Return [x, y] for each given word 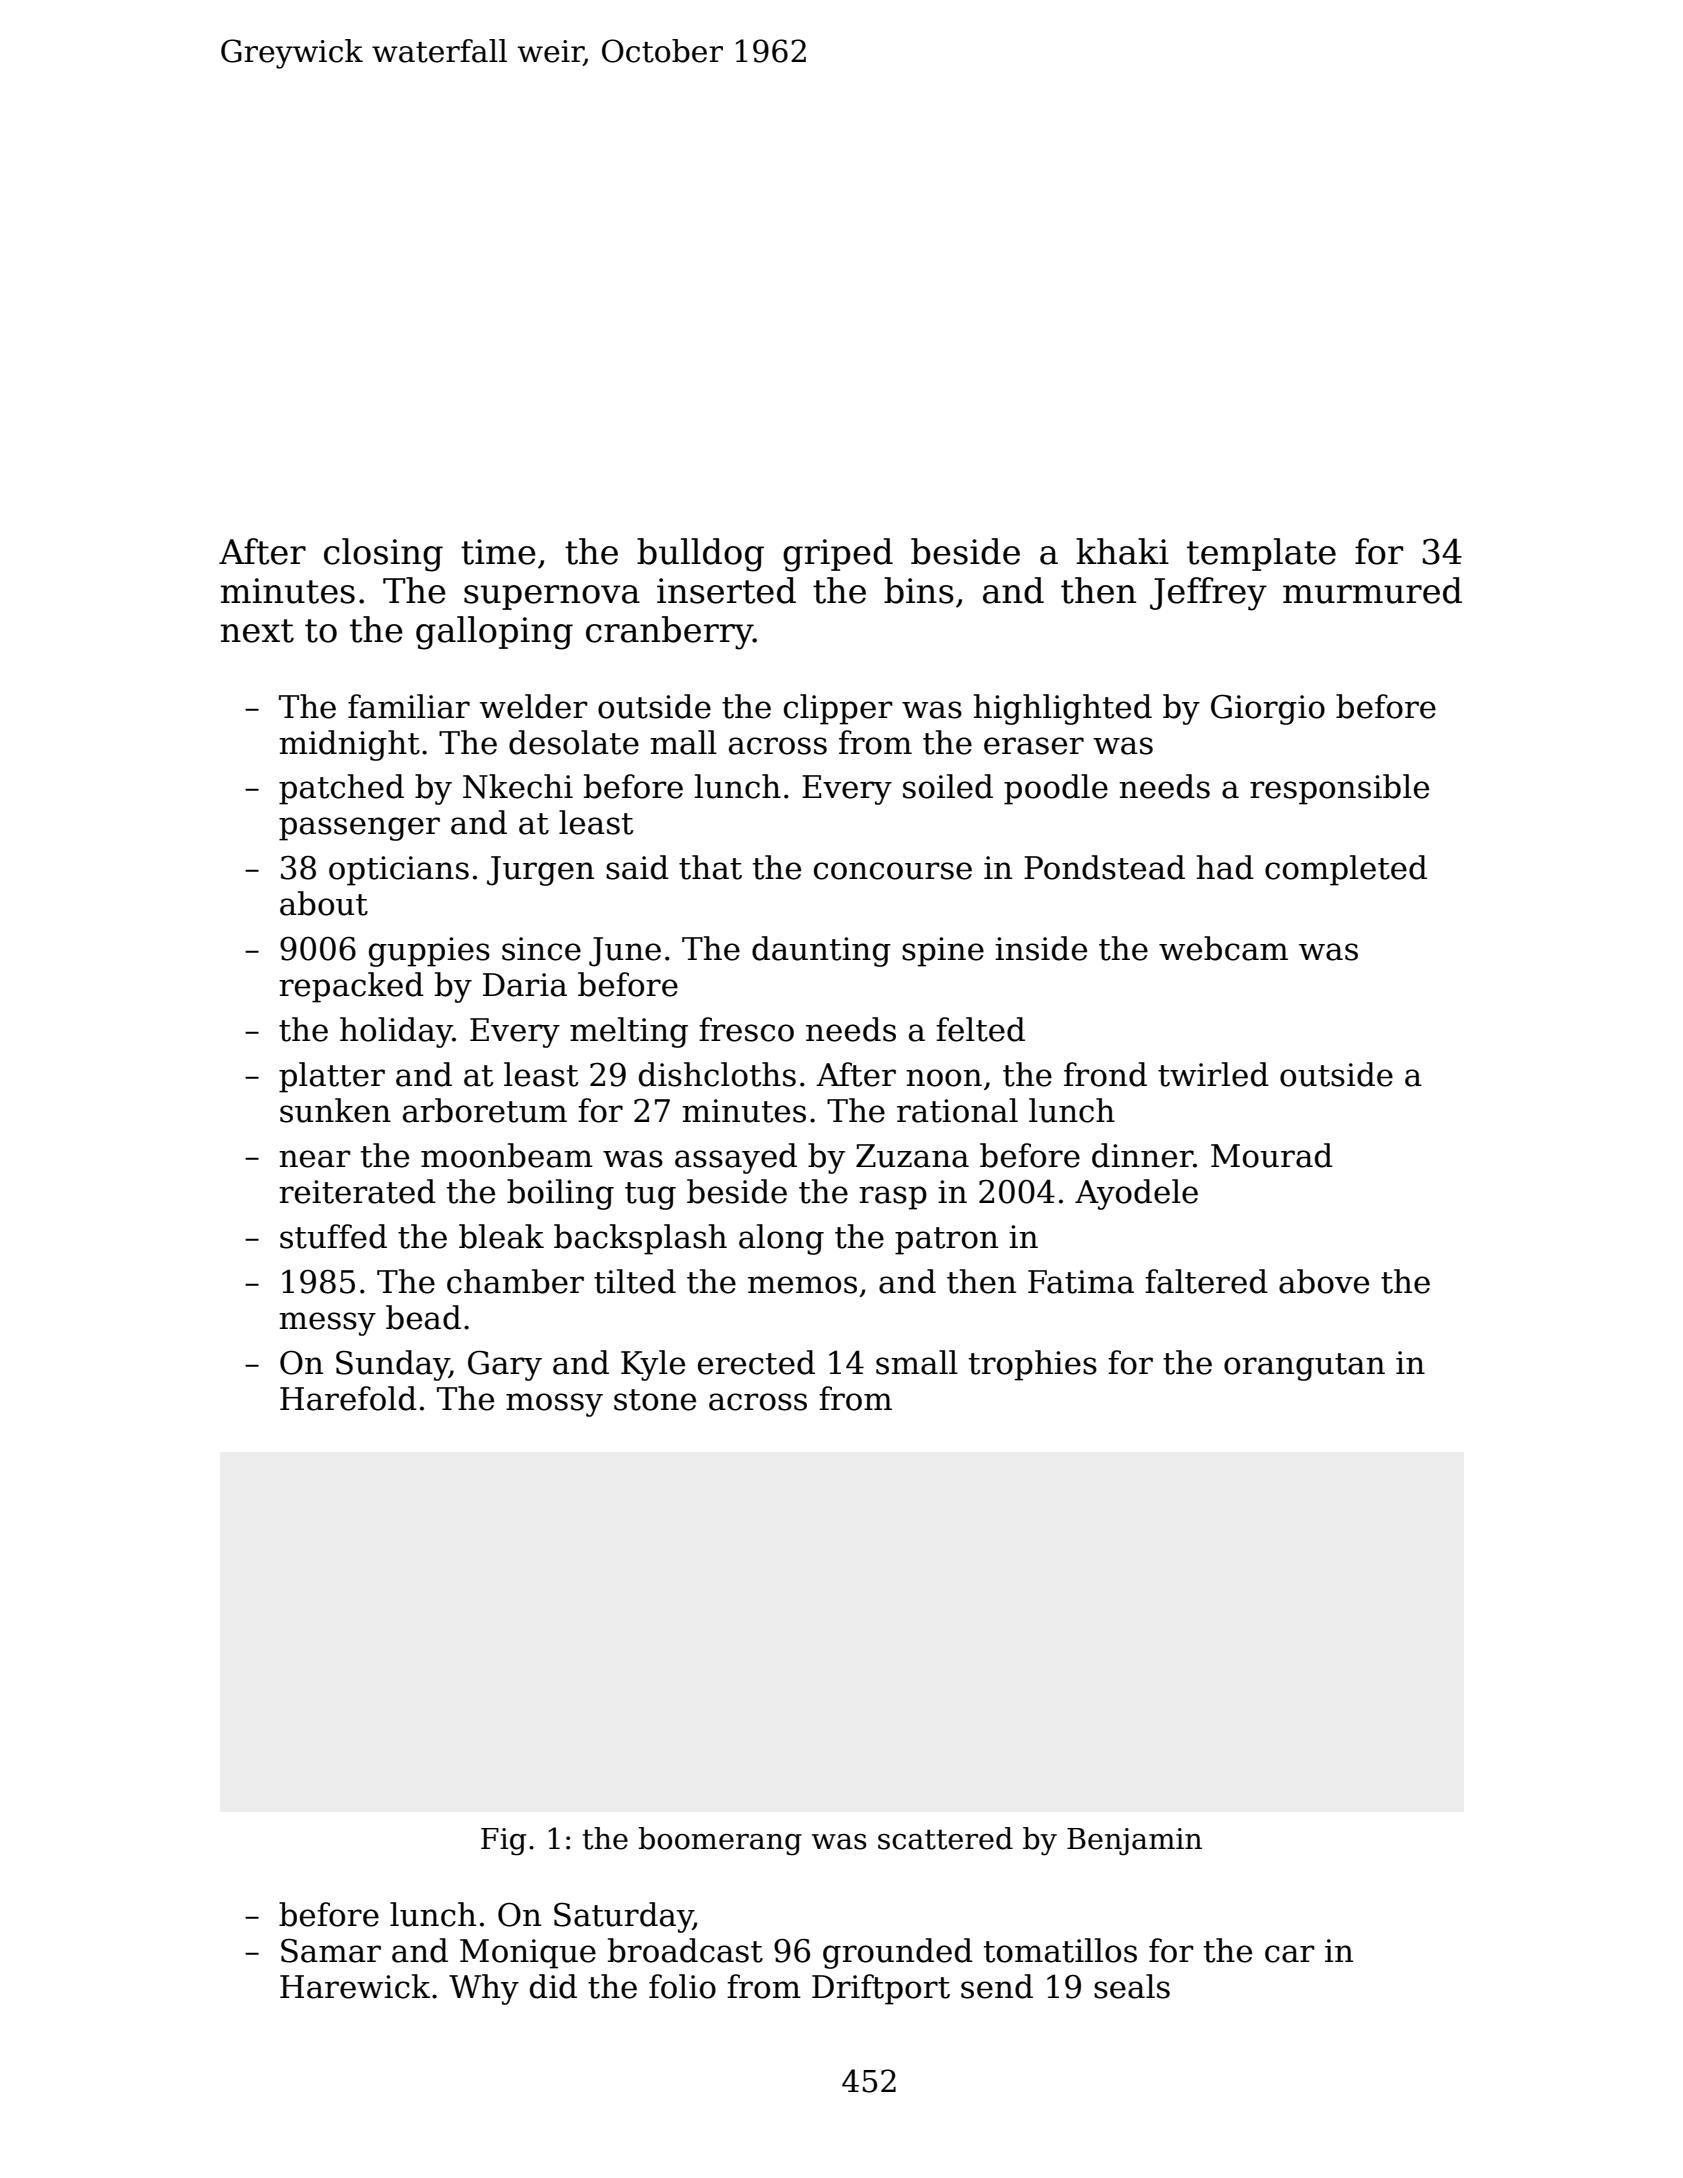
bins [919, 590]
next [257, 631]
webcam [1223, 948]
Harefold [348, 1398]
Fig [503, 1842]
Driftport [881, 1989]
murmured [1372, 590]
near [314, 1159]
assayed [736, 1158]
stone [655, 1400]
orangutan [1304, 1367]
